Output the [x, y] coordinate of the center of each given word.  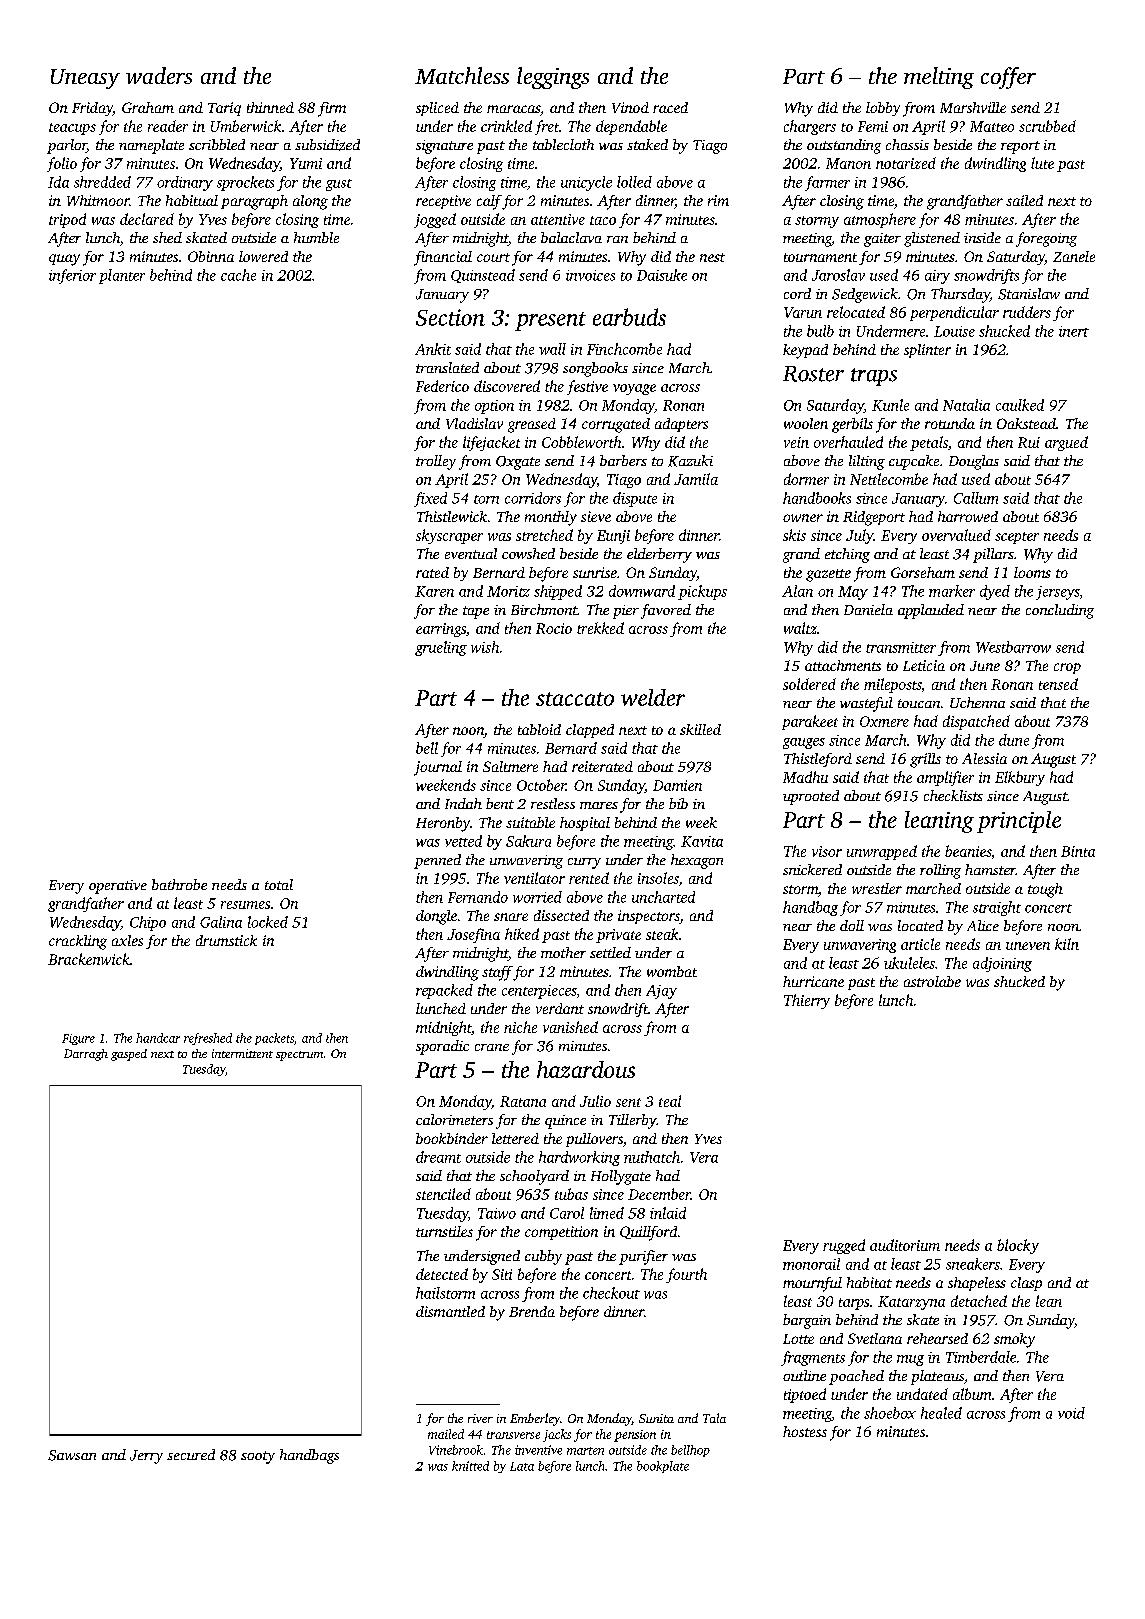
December [659, 1194]
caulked [1020, 405]
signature [444, 147]
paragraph [254, 202]
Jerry [146, 1457]
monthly [551, 518]
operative [118, 887]
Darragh [86, 1055]
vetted [463, 841]
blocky [1018, 1246]
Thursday [960, 295]
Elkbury [1020, 778]
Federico [442, 386]
